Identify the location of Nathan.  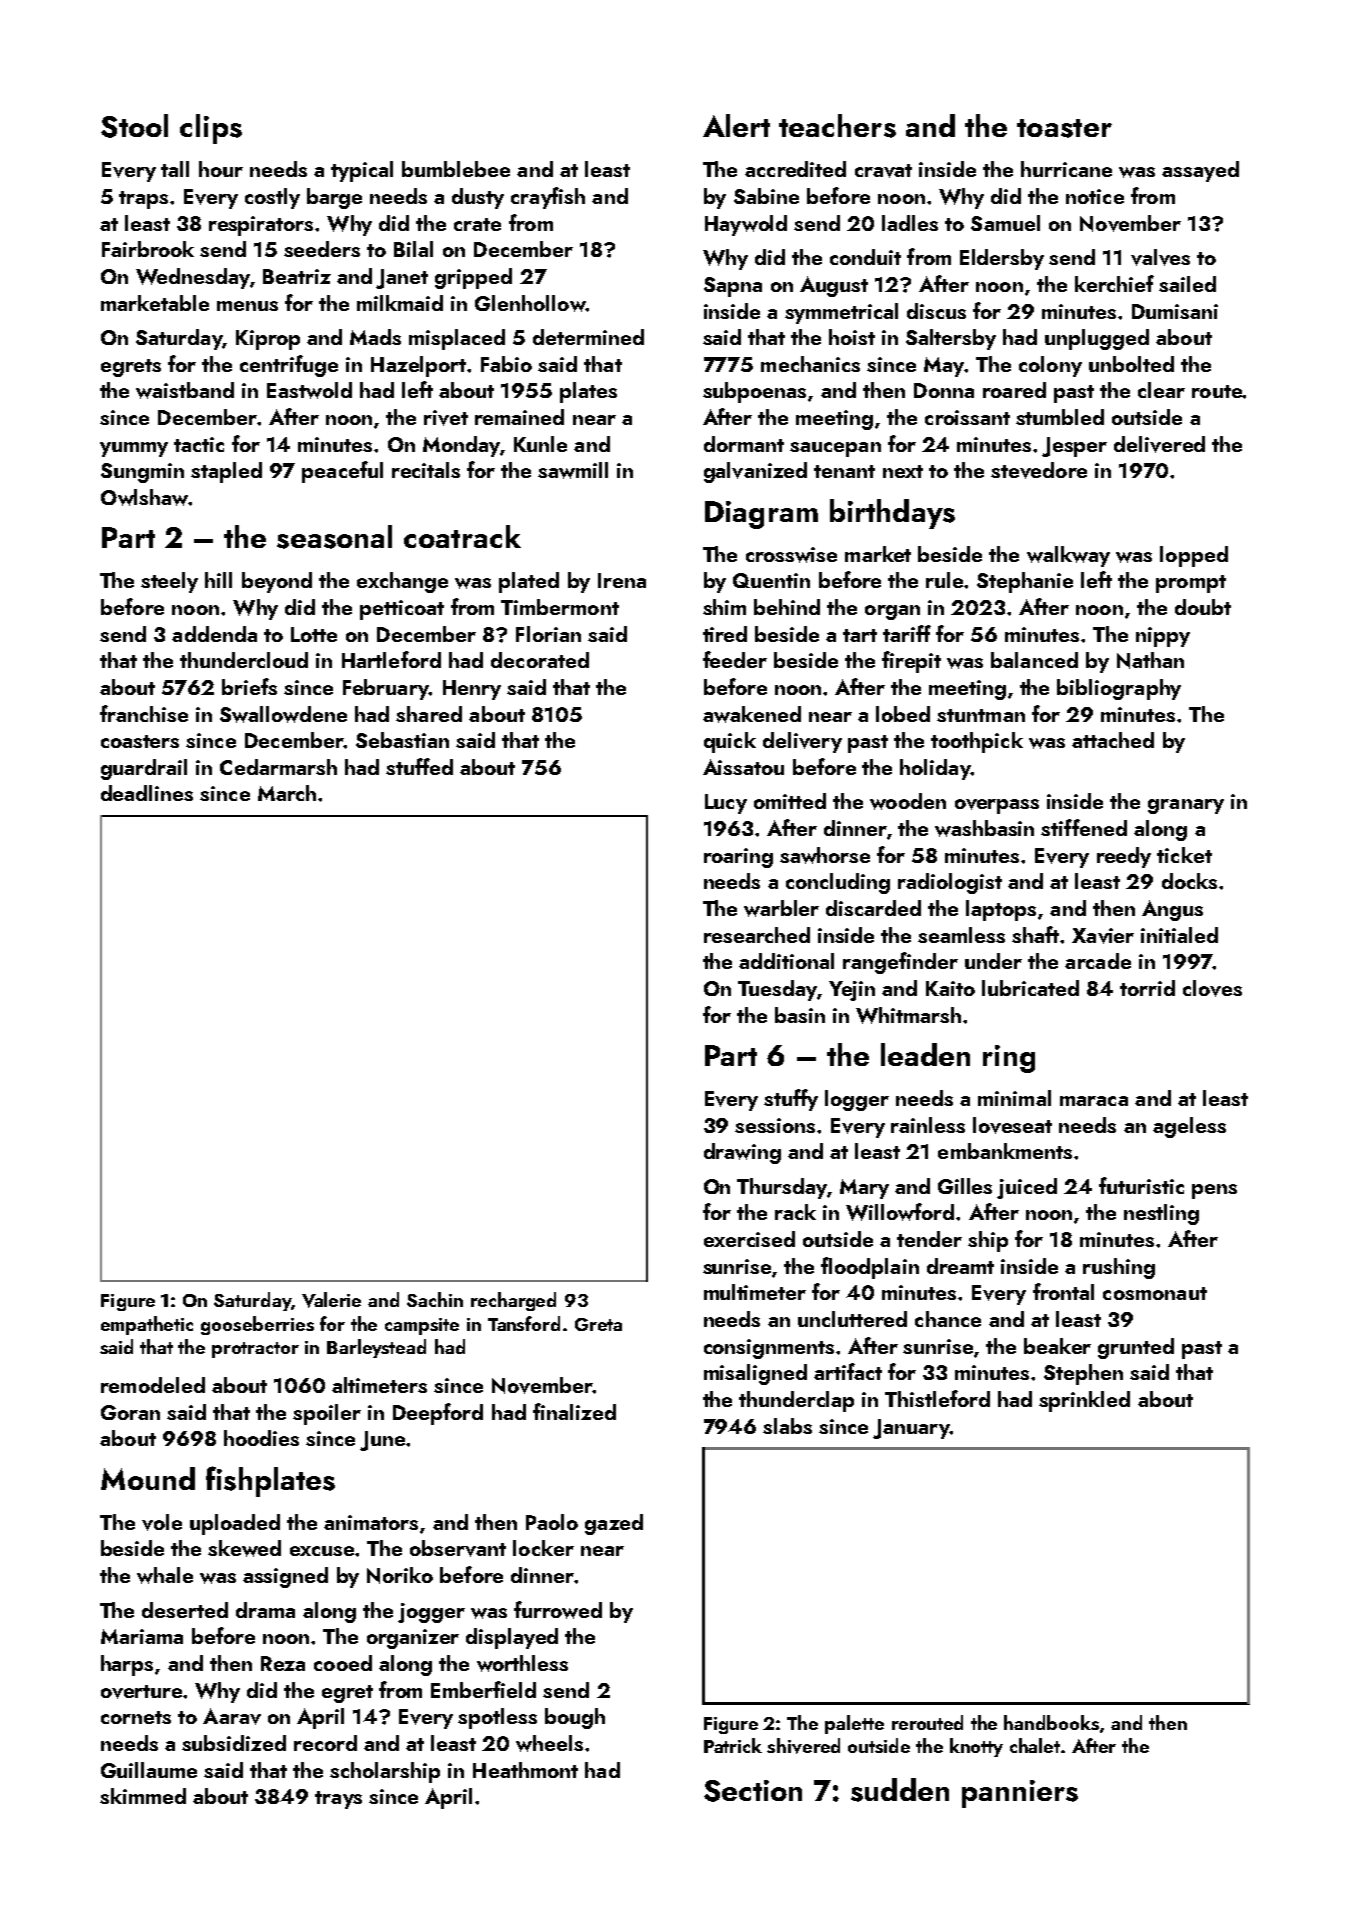
(1150, 660).
